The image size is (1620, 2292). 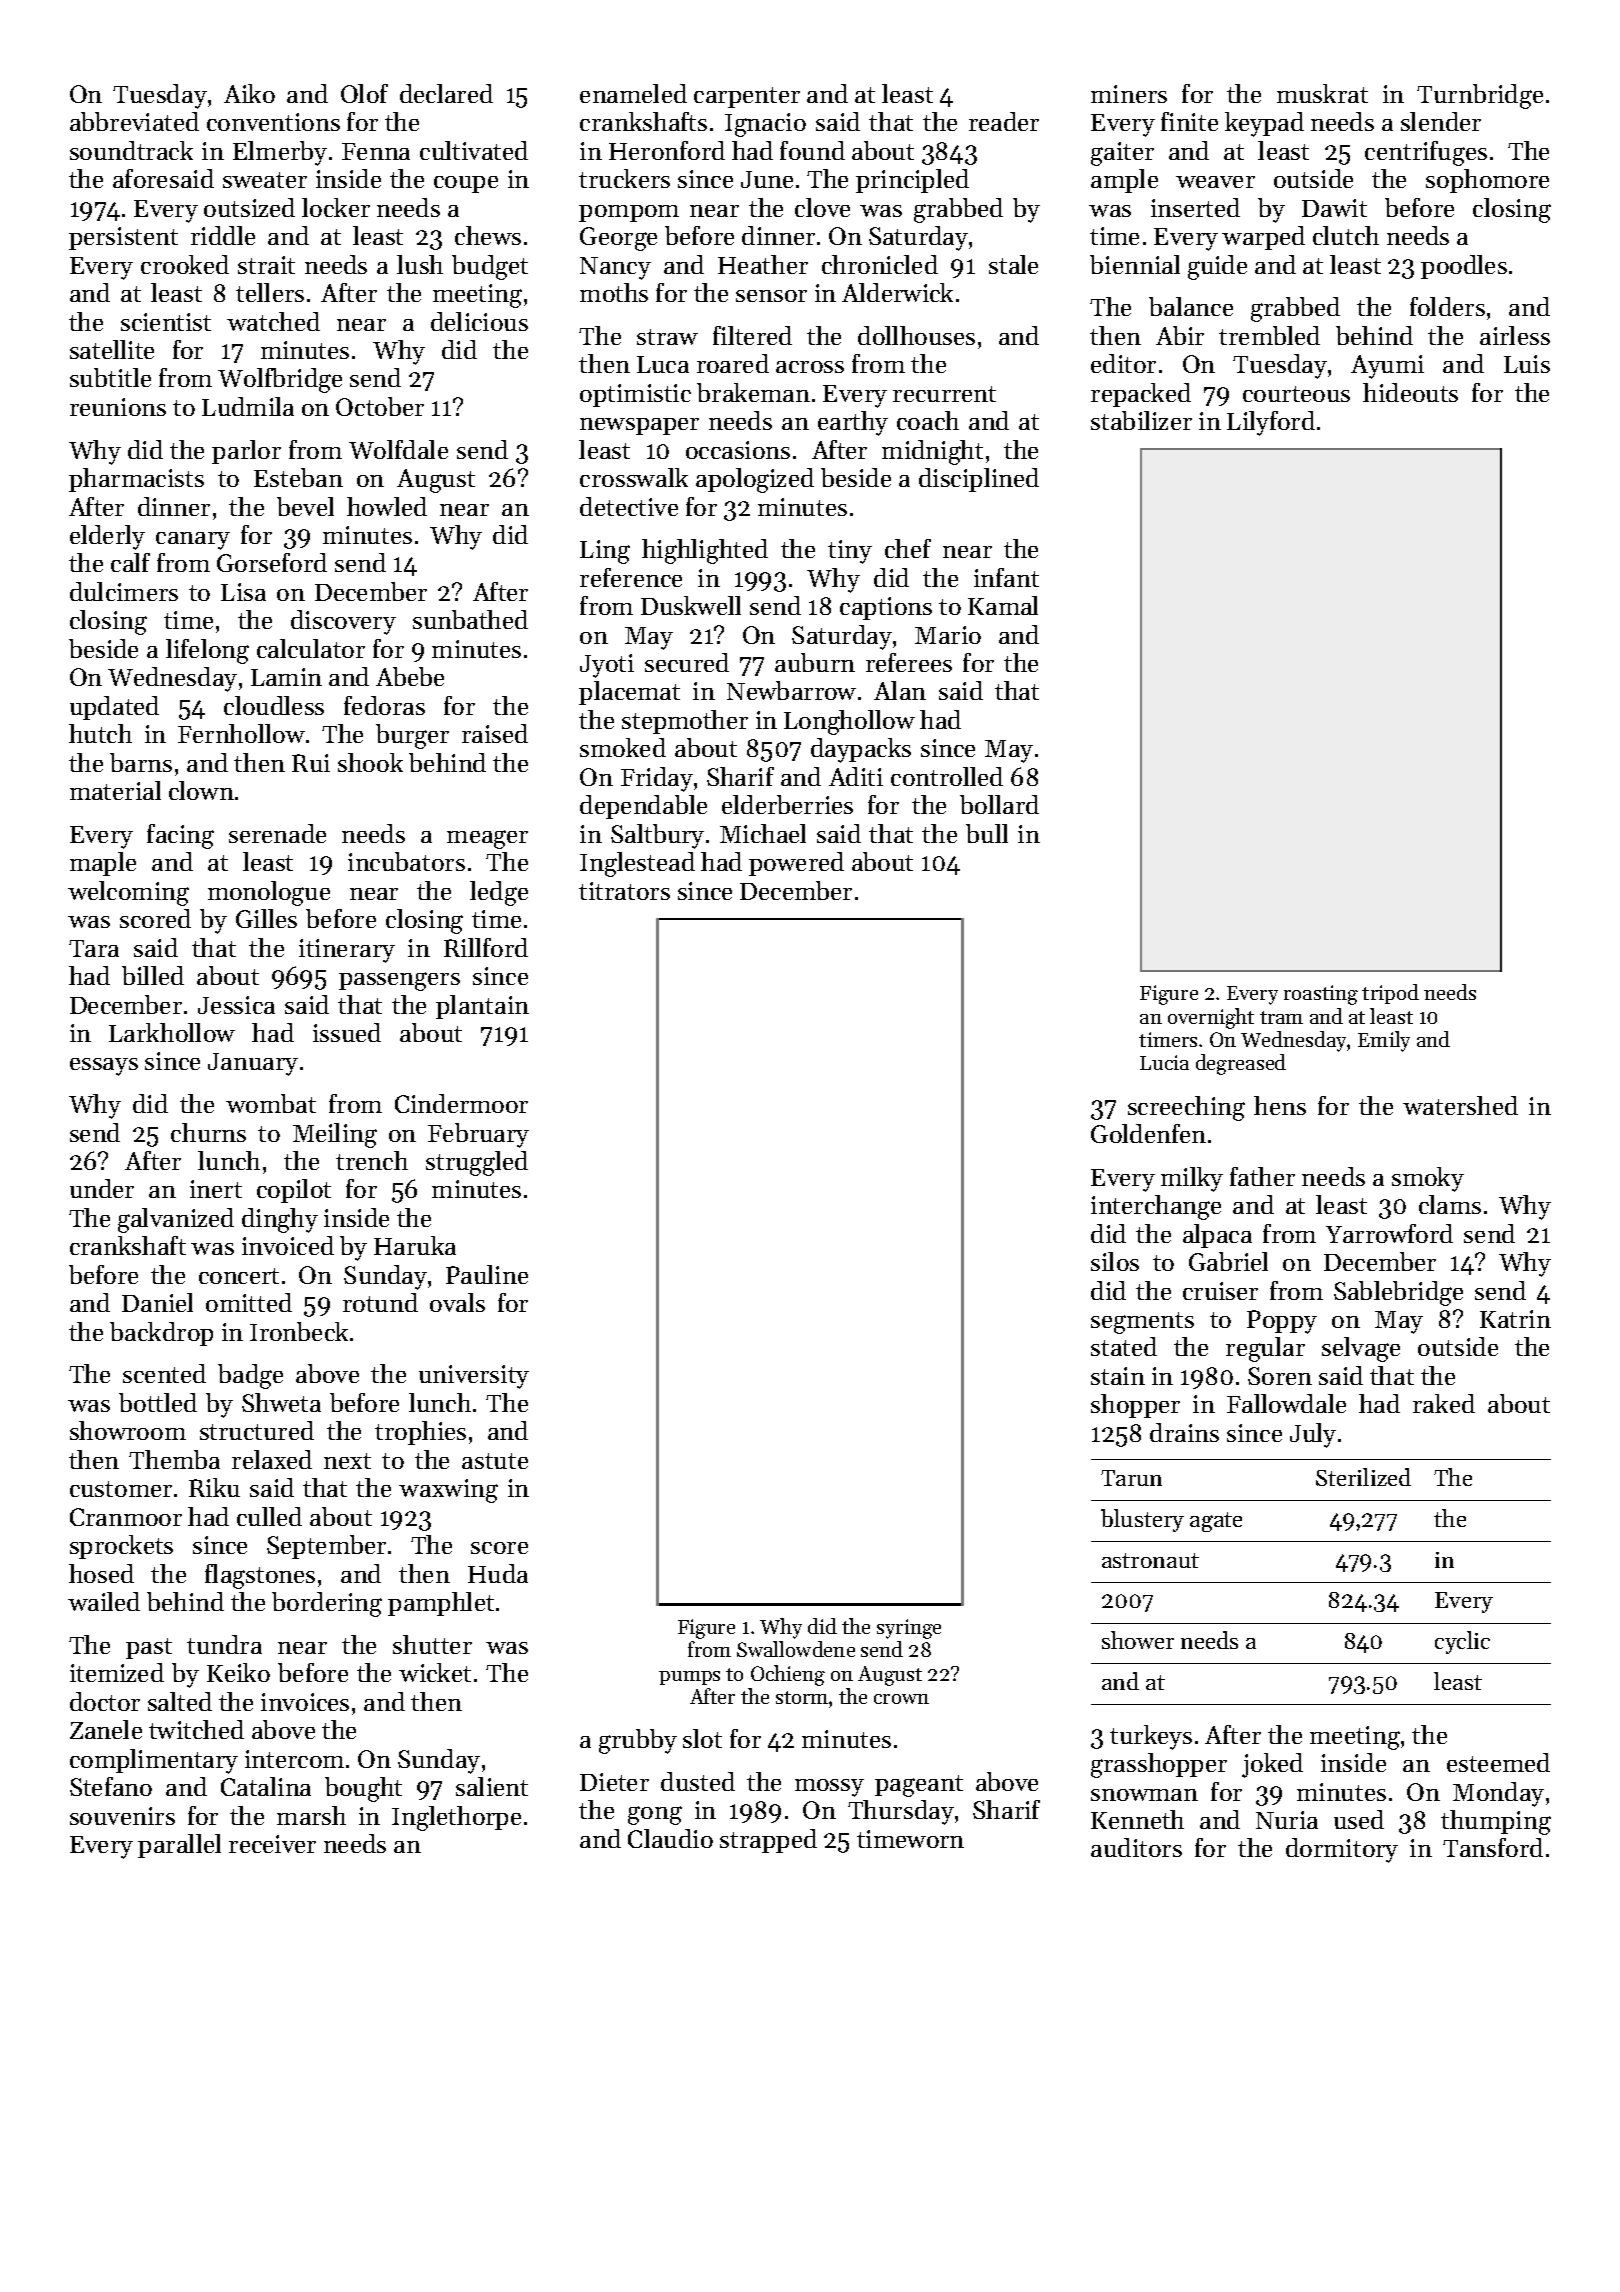 What do you see at coordinates (767, 179) in the screenshot?
I see `June` at bounding box center [767, 179].
